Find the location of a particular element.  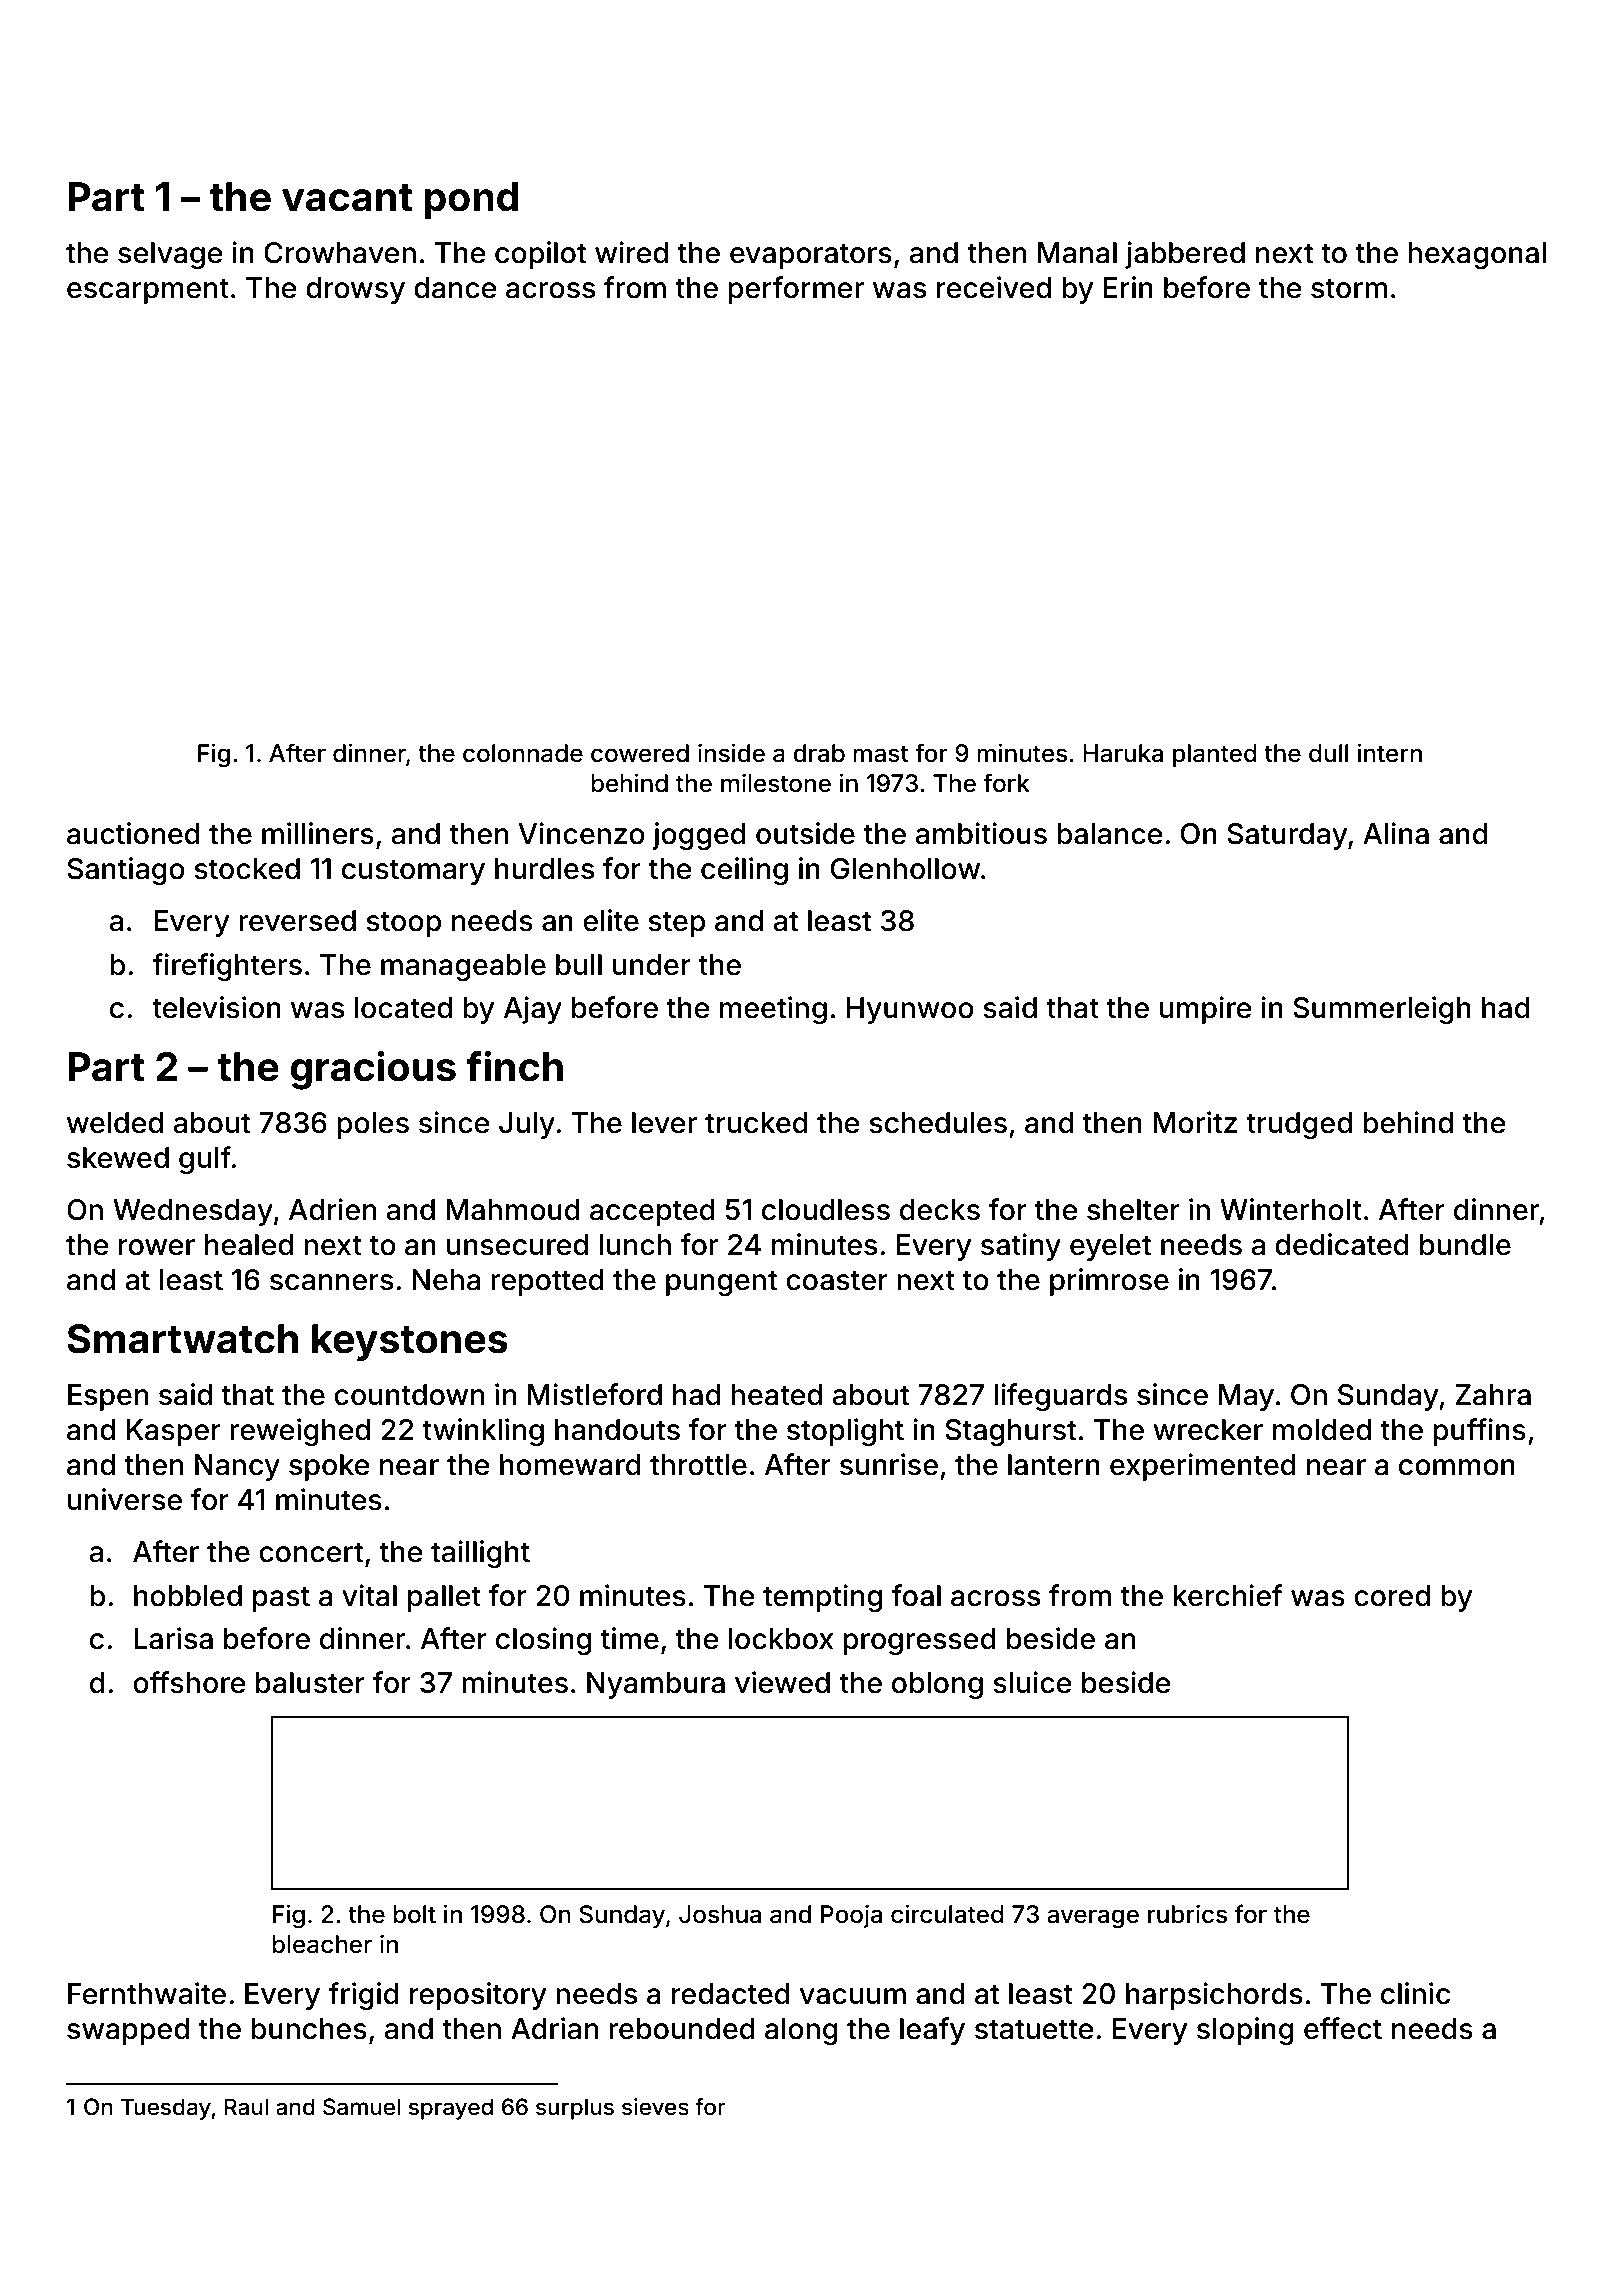

dull is located at coordinates (1328, 753).
